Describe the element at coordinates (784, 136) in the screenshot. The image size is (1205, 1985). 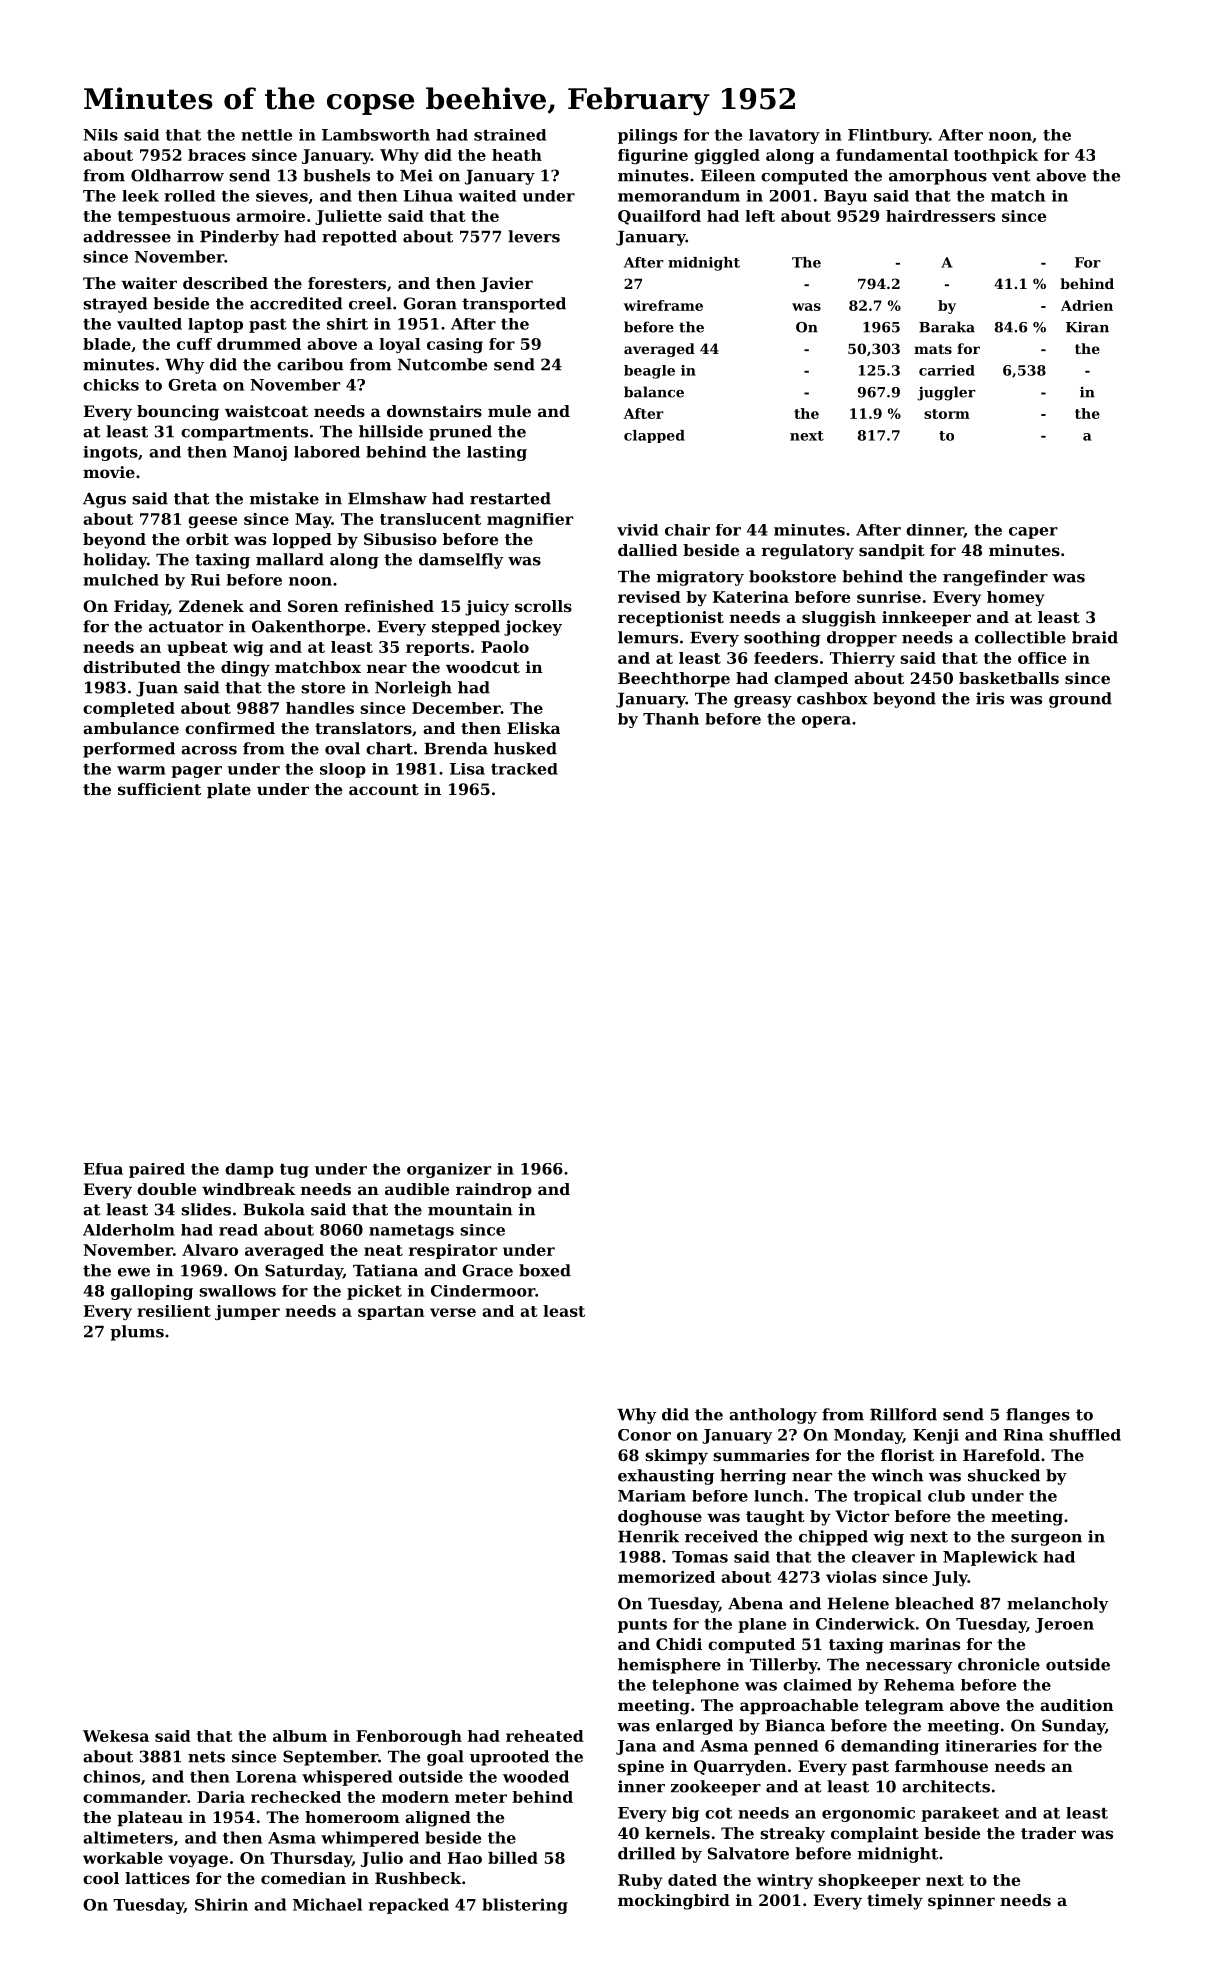
I see `lavatory` at that location.
